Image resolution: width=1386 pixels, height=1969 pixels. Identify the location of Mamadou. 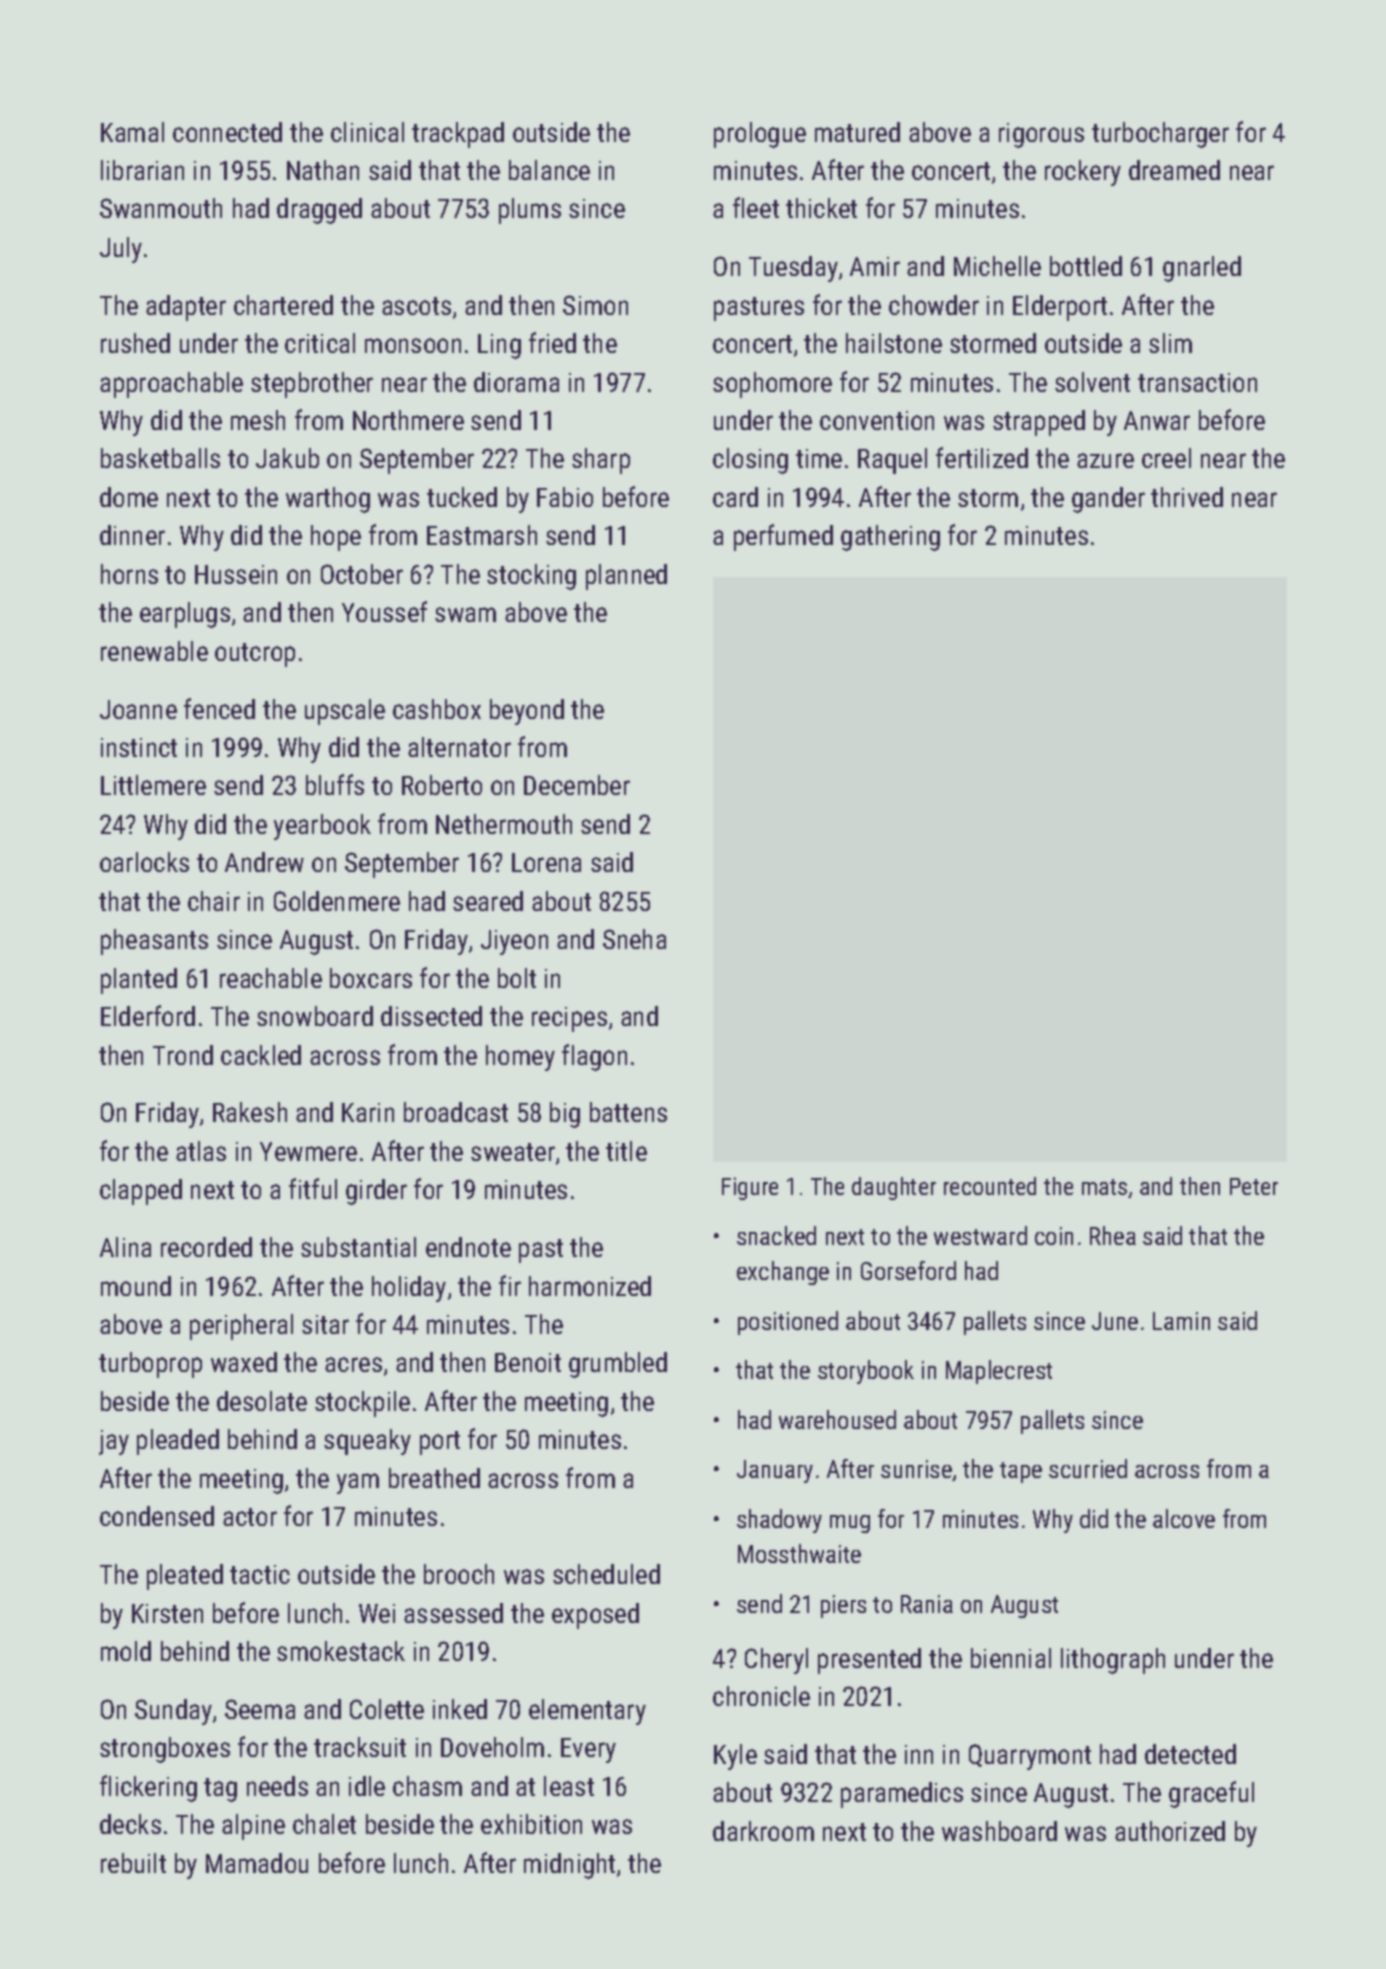
(257, 1863).
